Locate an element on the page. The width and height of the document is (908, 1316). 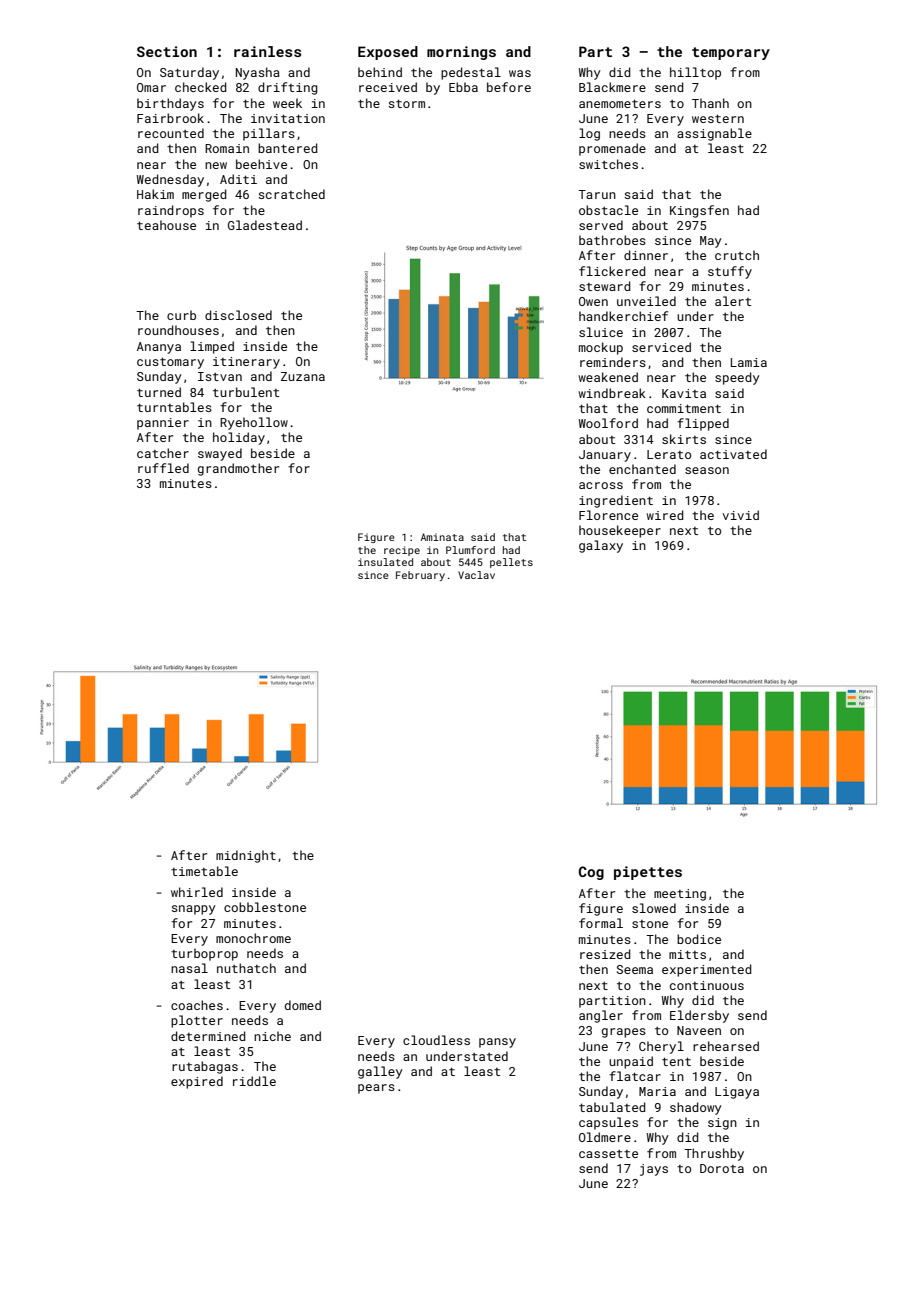
meeting is located at coordinates (680, 895).
